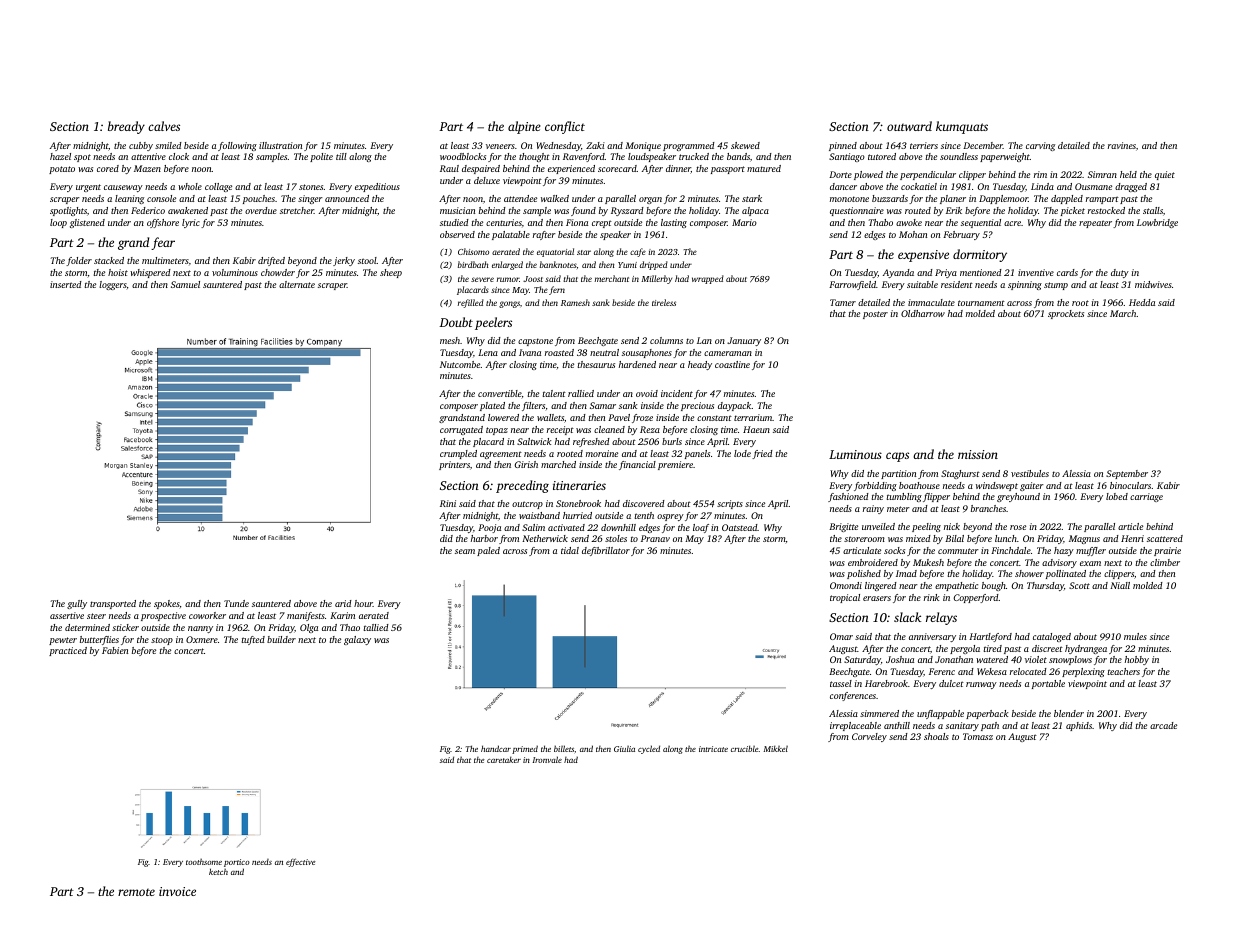 The height and width of the document is (952, 1233). Describe the element at coordinates (1146, 497) in the document. I see `carriage` at that location.
